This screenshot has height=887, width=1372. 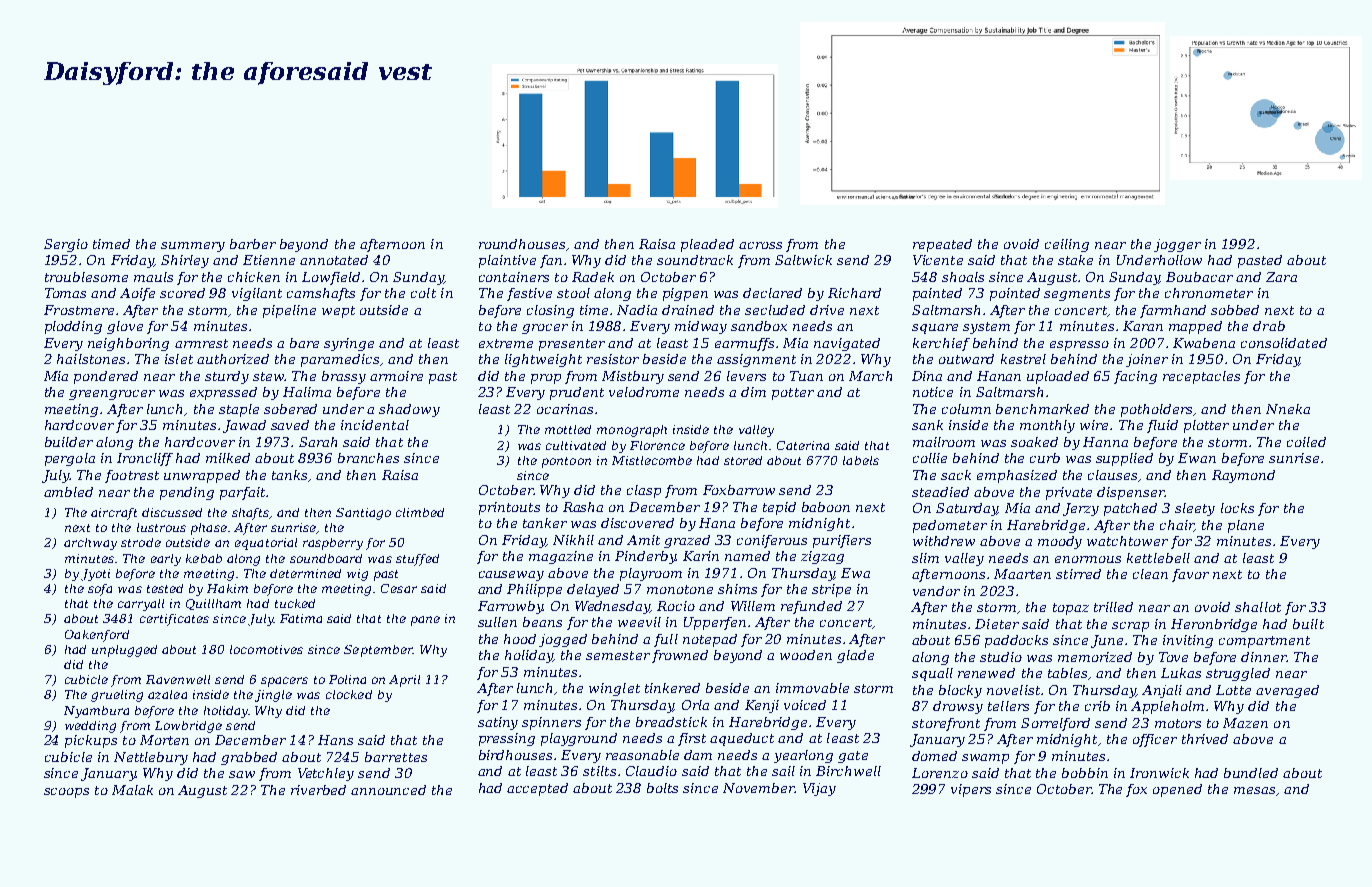 What do you see at coordinates (188, 727) in the screenshot?
I see `Lowbridge` at bounding box center [188, 727].
